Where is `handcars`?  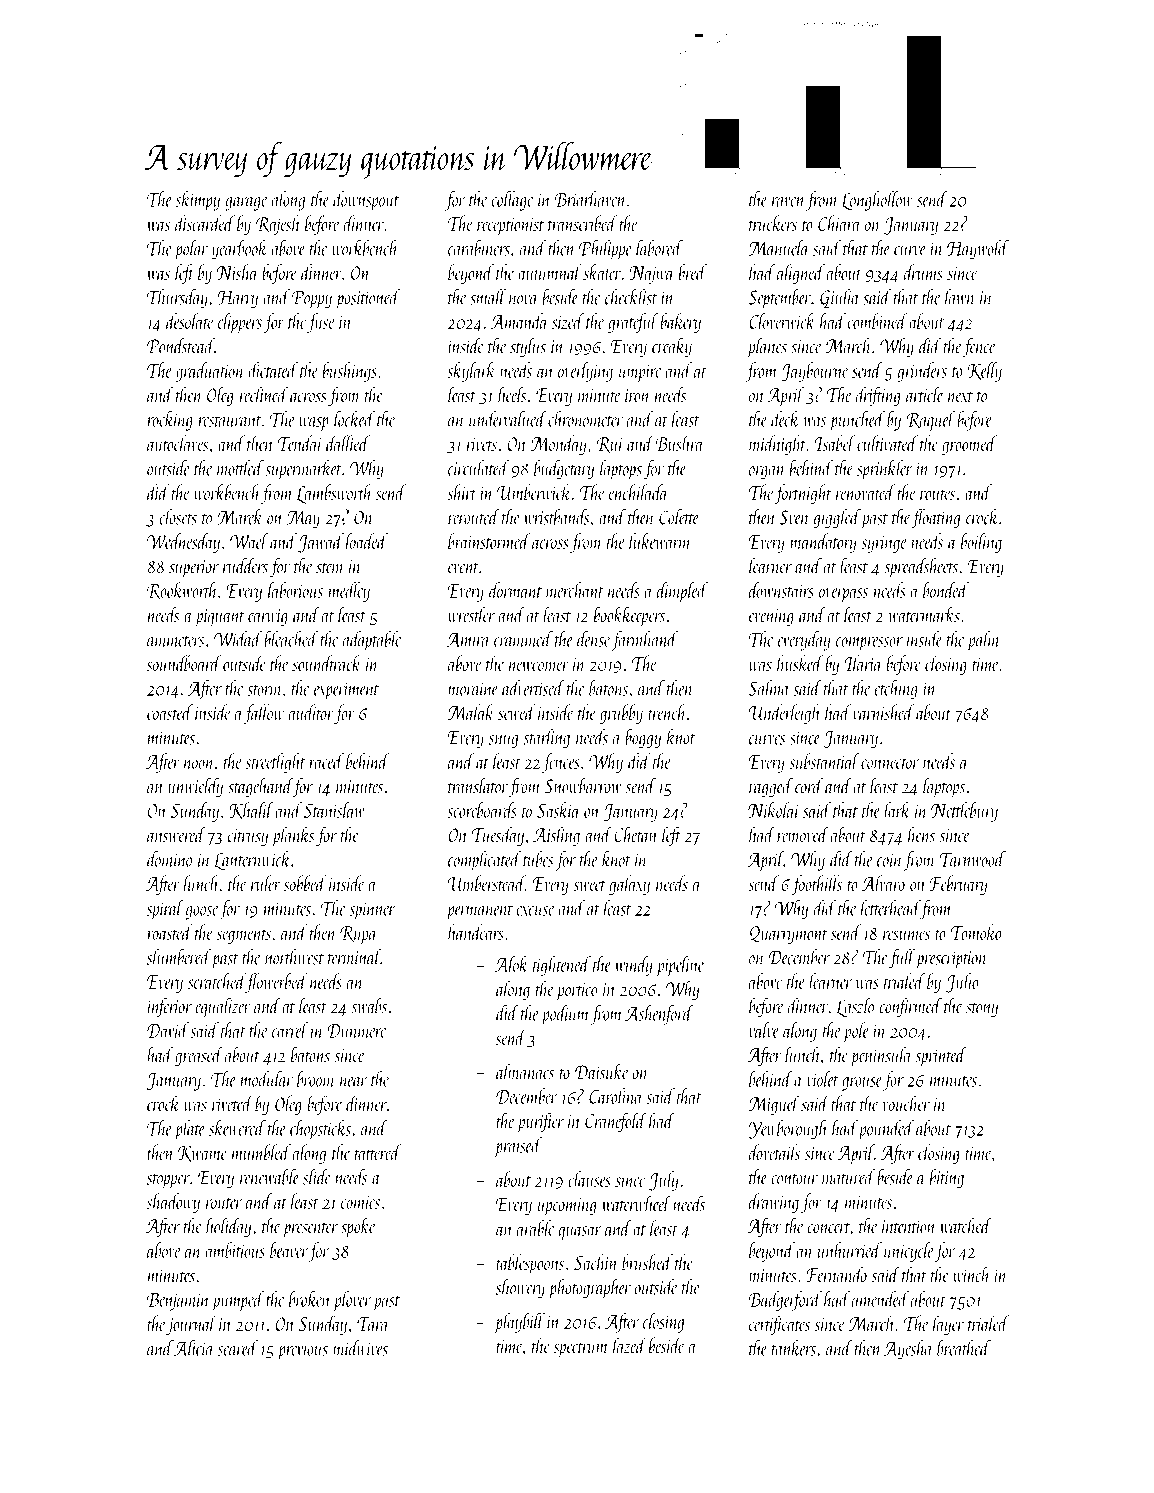
handcars is located at coordinates (476, 932).
